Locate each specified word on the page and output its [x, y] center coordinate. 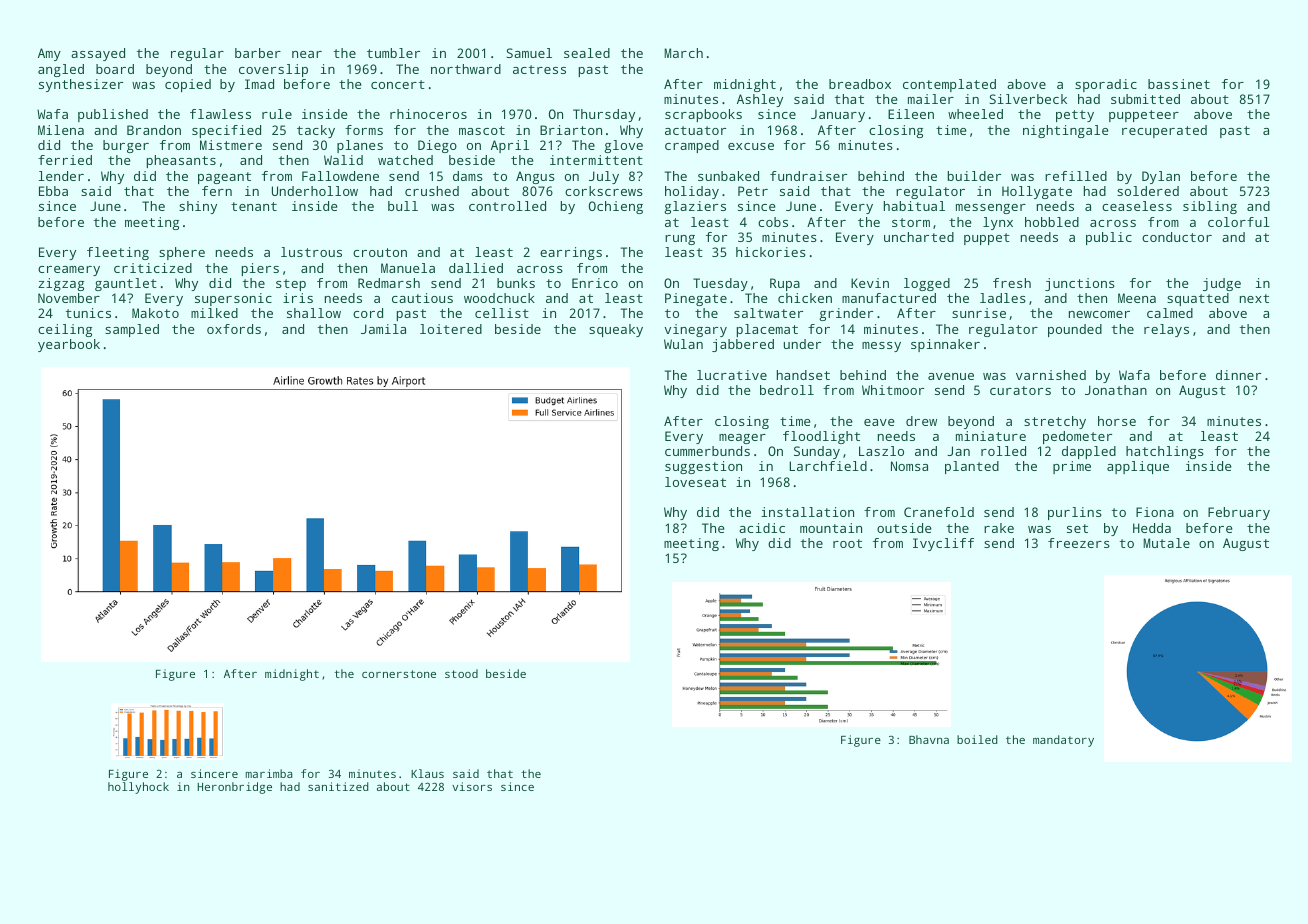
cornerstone [399, 674]
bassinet [1179, 84]
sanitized [338, 786]
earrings [571, 253]
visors [472, 786]
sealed [587, 53]
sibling [1210, 207]
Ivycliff [943, 544]
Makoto [155, 313]
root [847, 543]
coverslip [273, 70]
